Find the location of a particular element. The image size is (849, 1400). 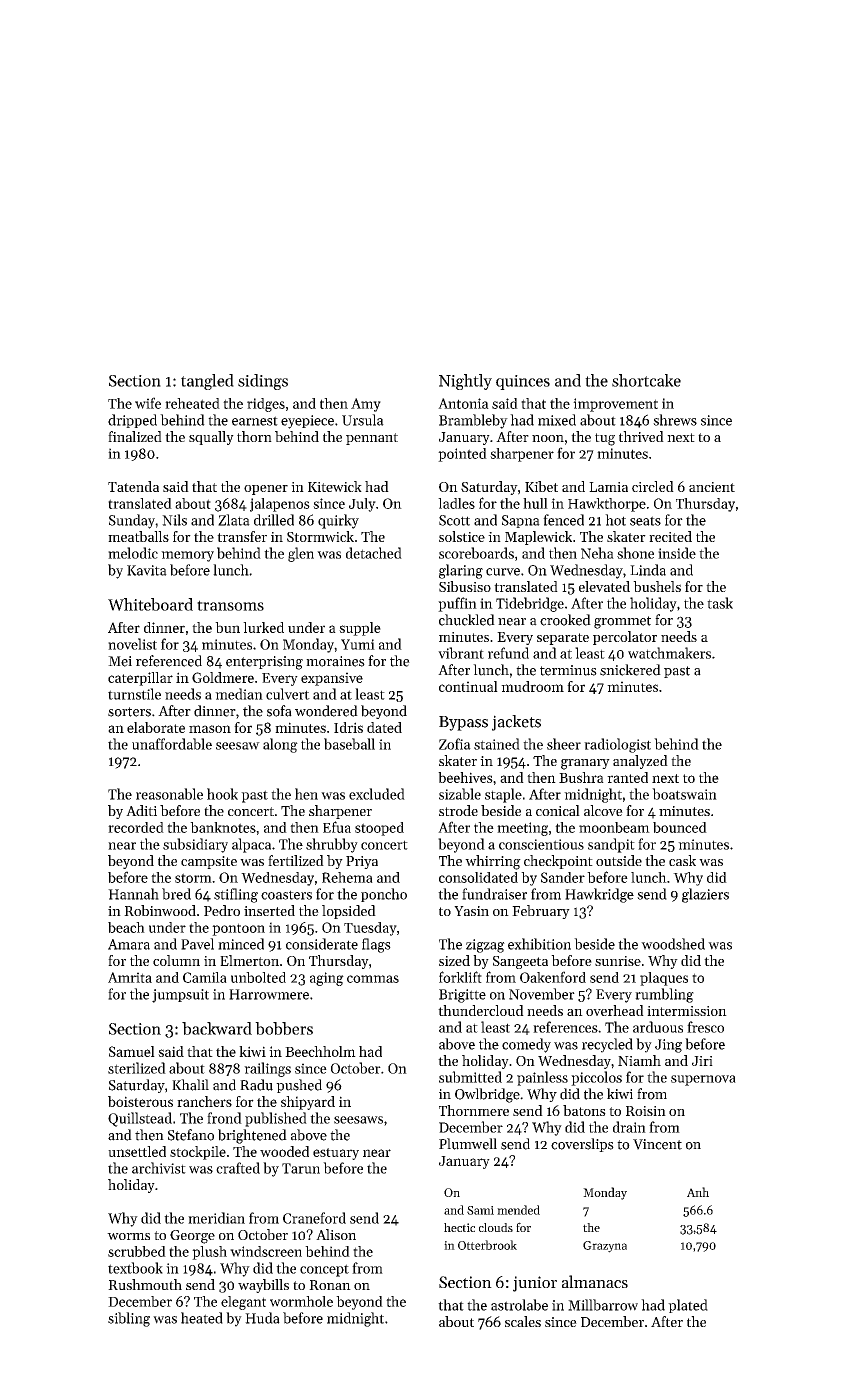

pennant is located at coordinates (372, 439).
